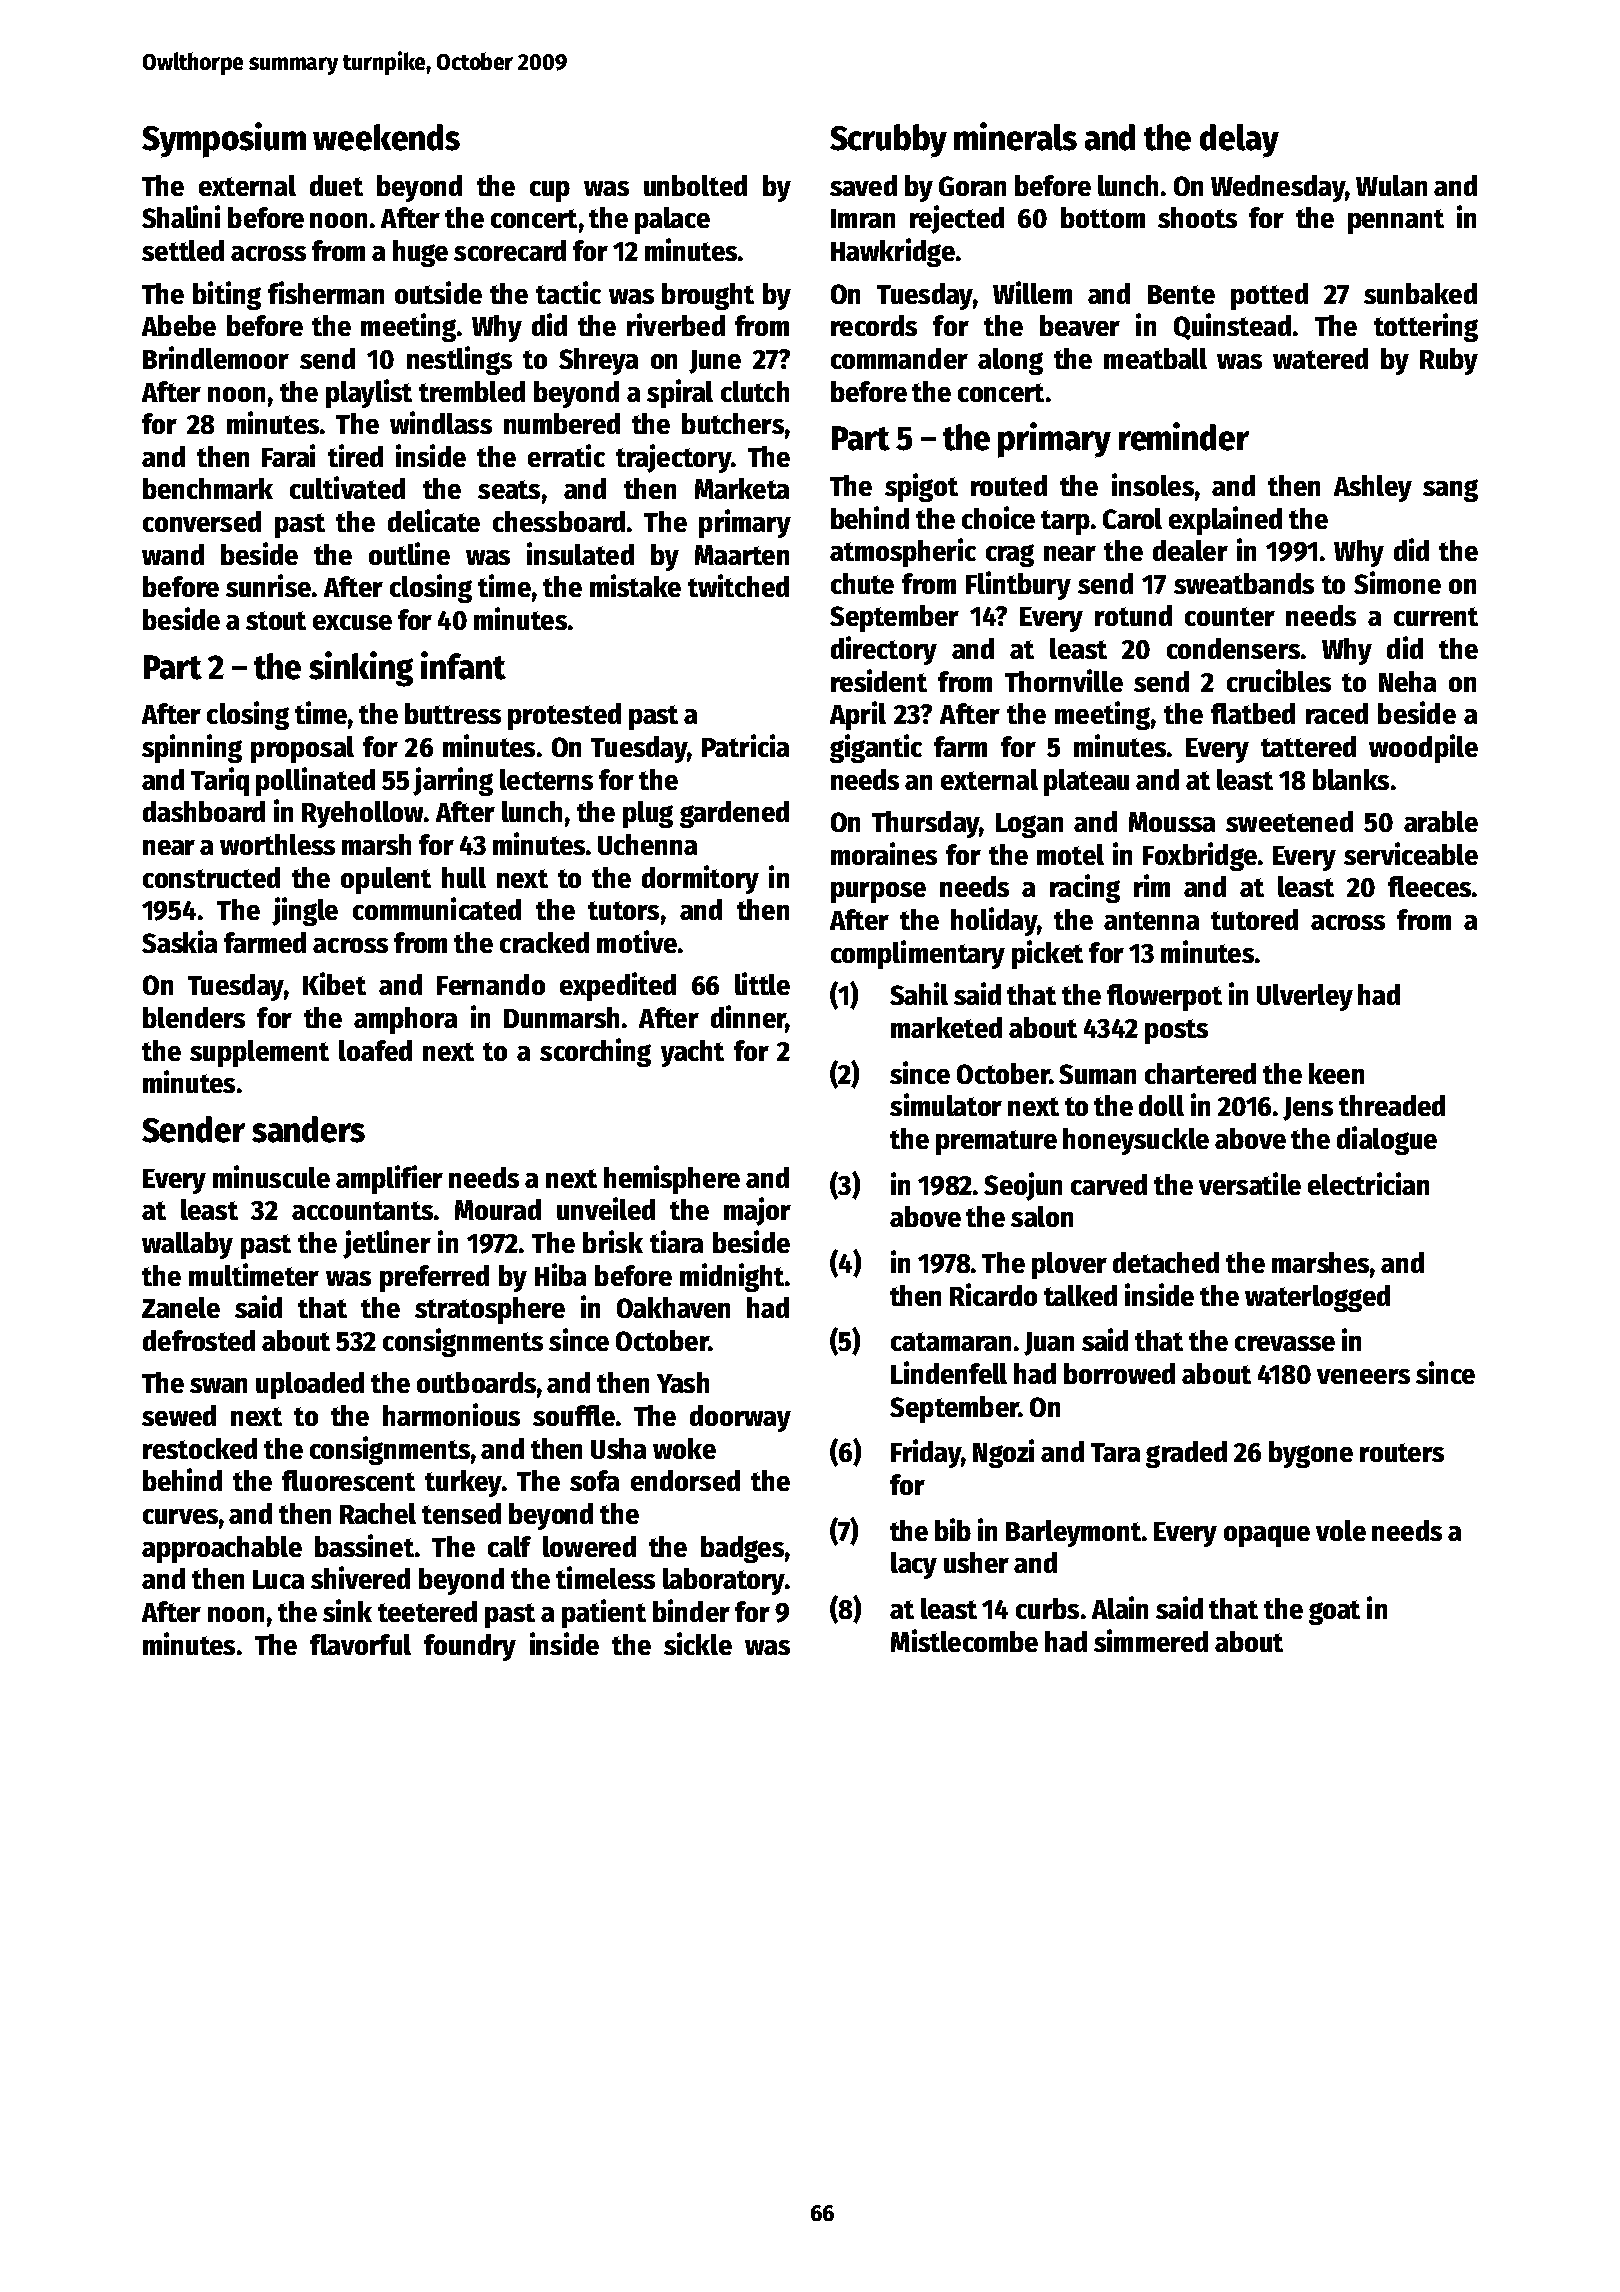 Image resolution: width=1620 pixels, height=2292 pixels. I want to click on swan, so click(218, 1385).
